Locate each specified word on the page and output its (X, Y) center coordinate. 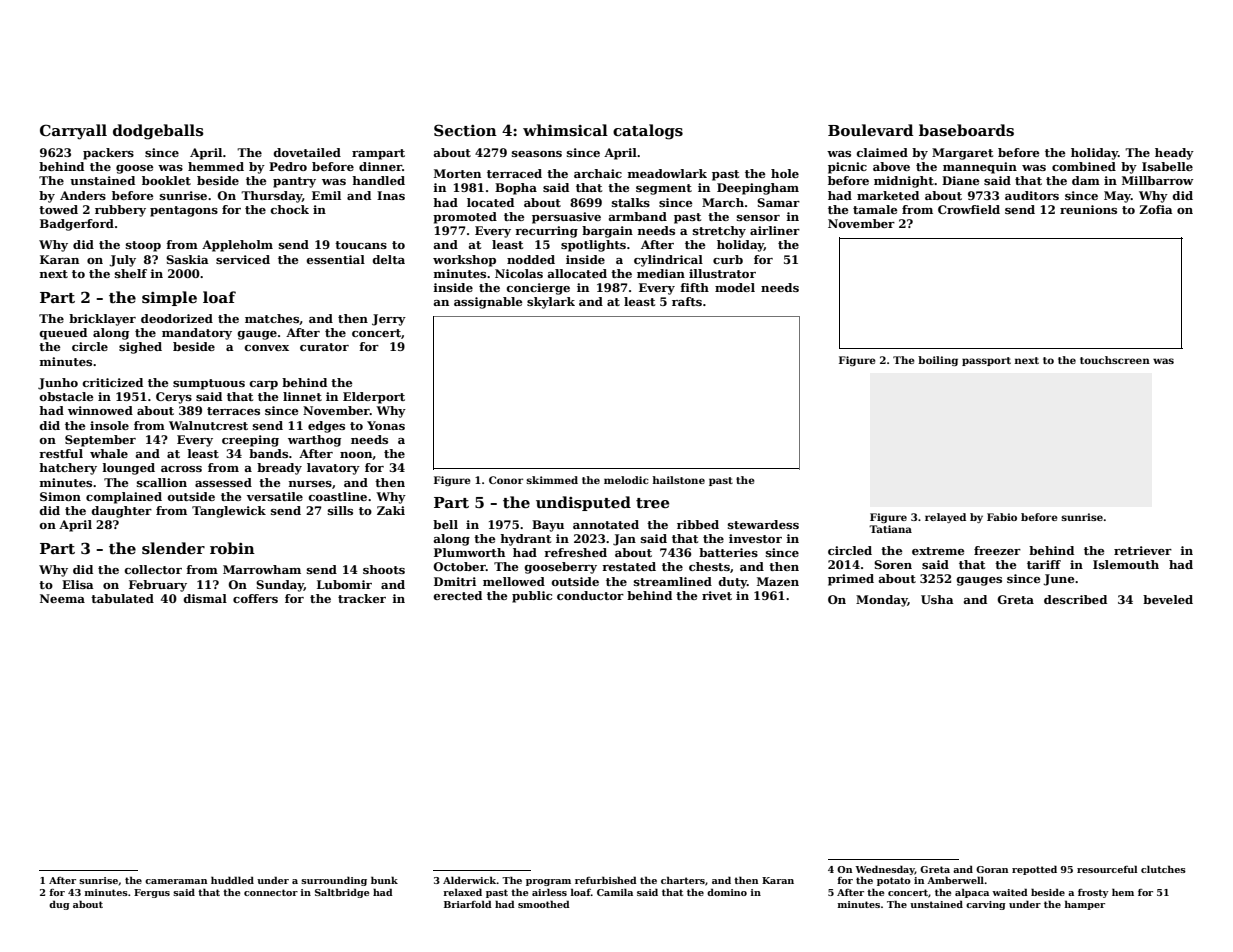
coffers (255, 598)
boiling (938, 361)
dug (59, 905)
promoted (465, 218)
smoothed (544, 904)
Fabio (1002, 517)
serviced (243, 259)
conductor (590, 595)
